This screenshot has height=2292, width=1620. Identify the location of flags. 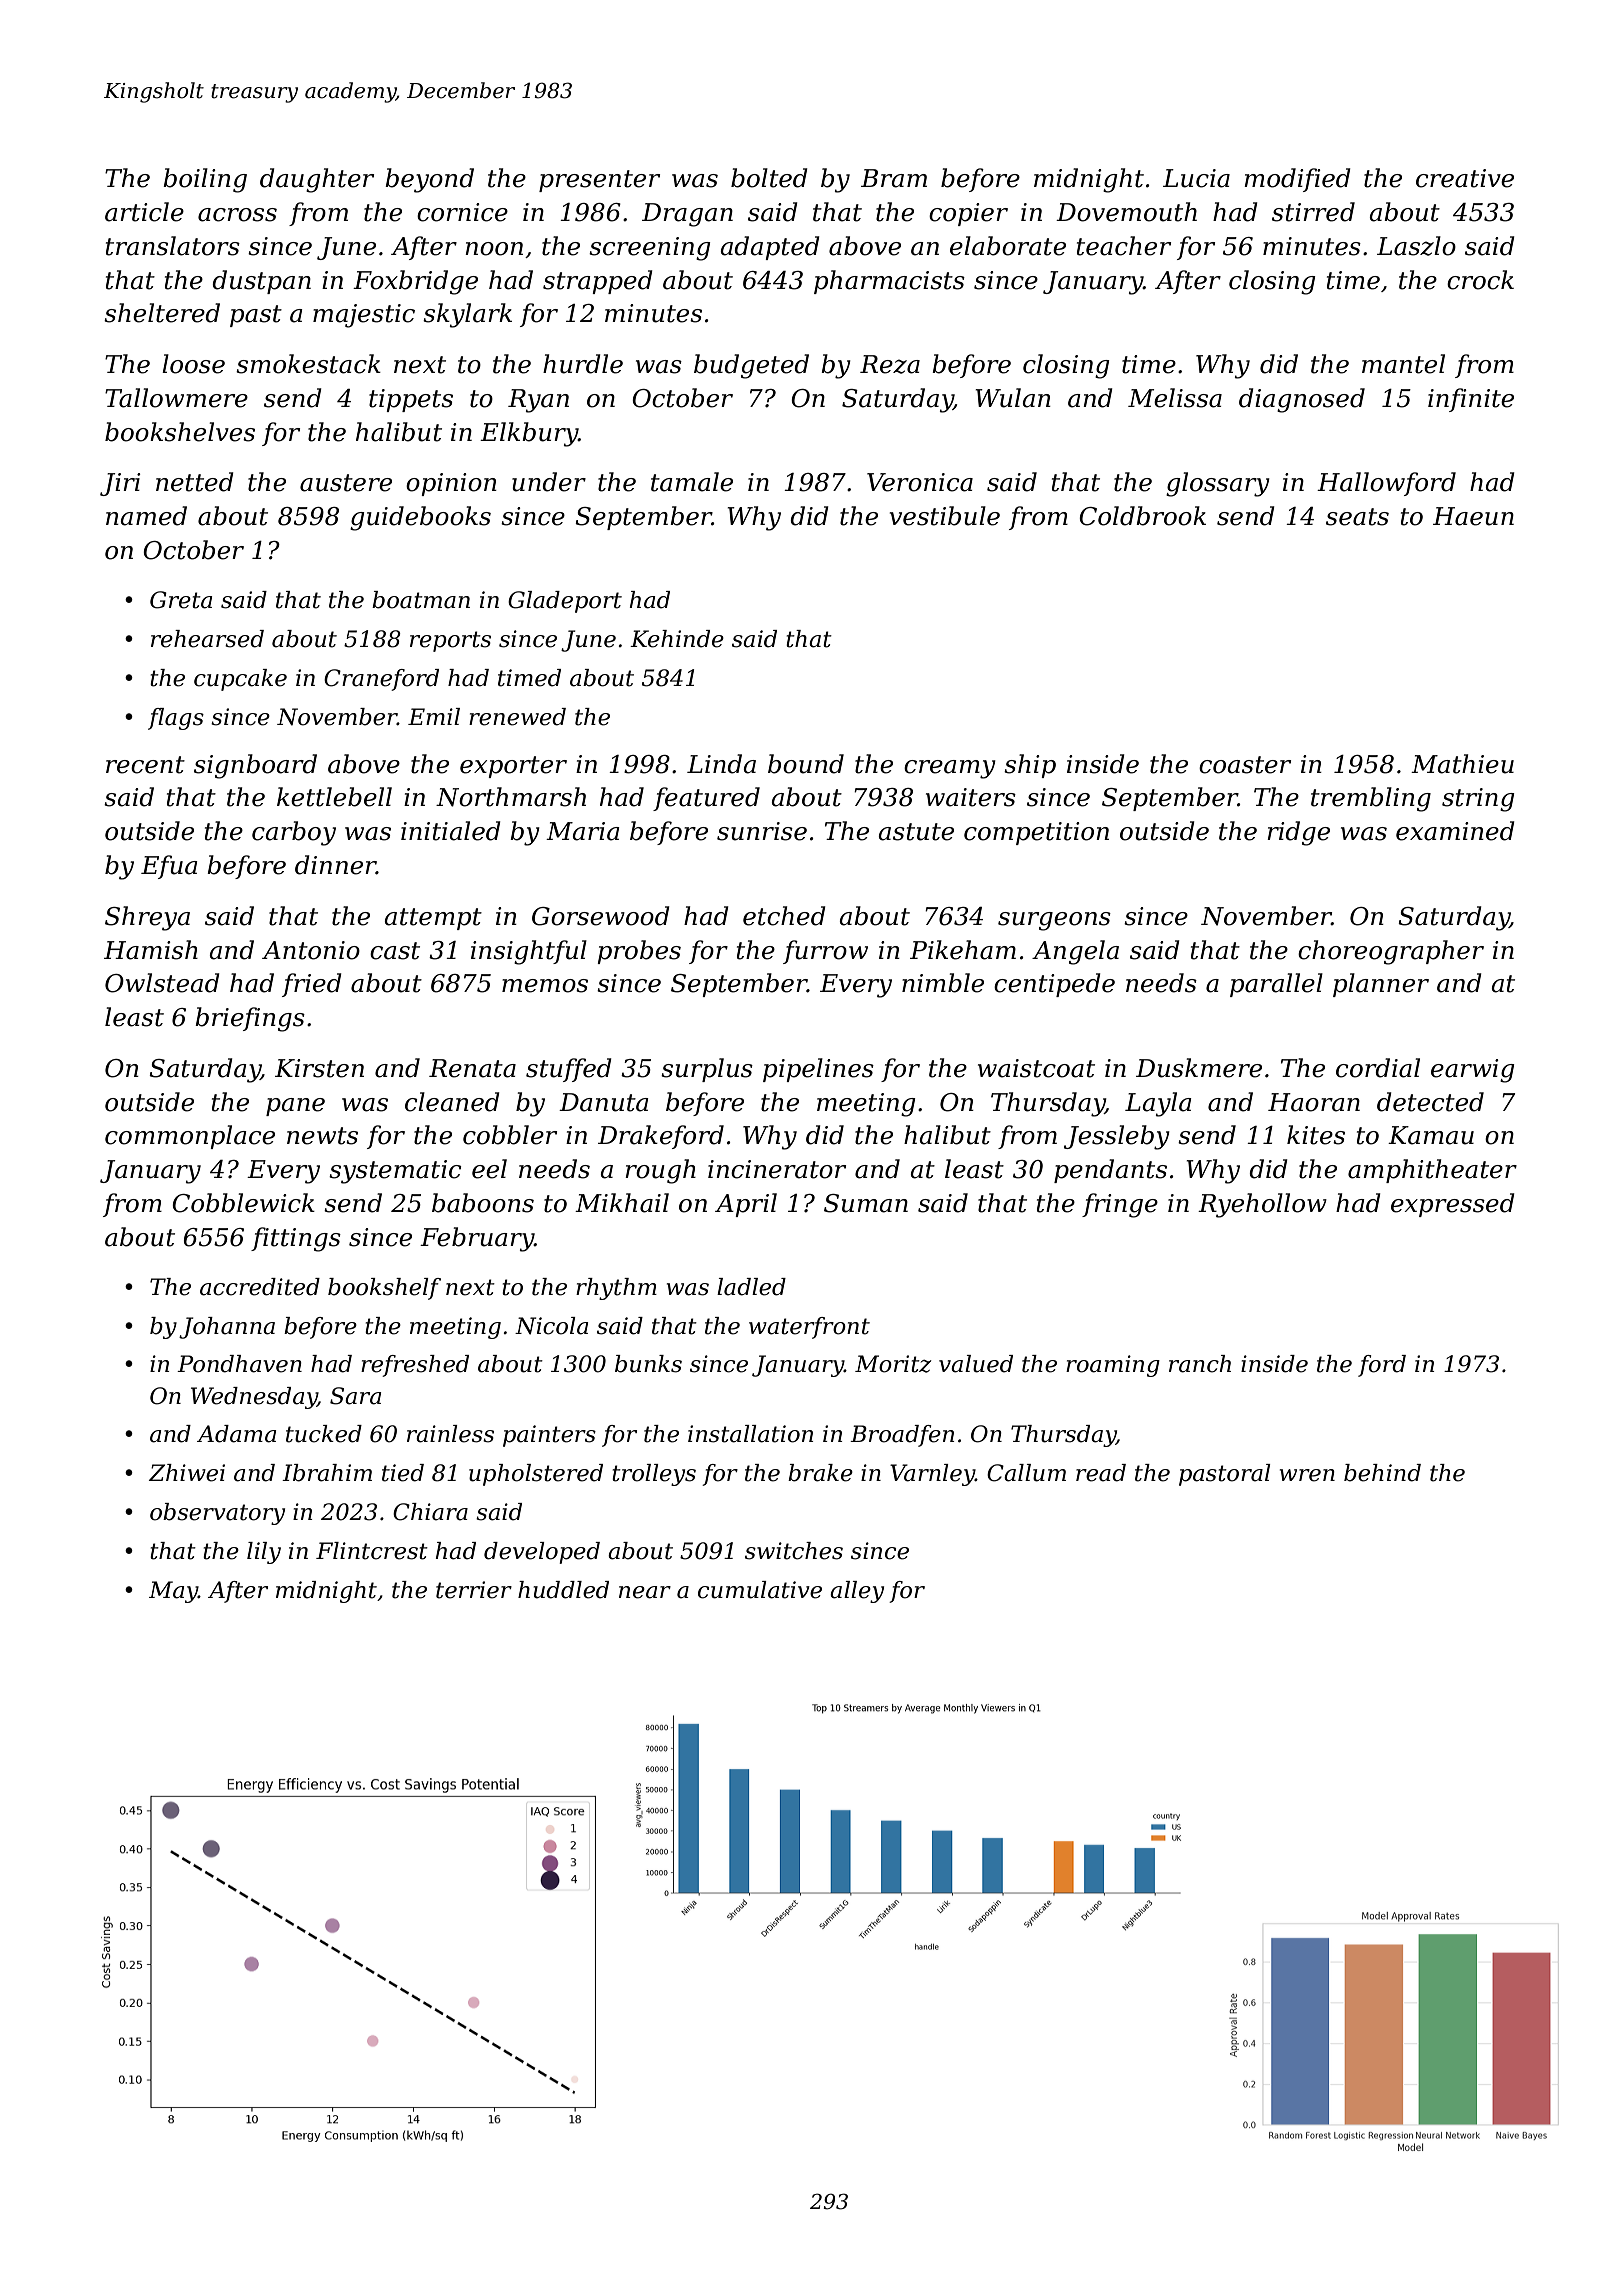
(176, 719).
